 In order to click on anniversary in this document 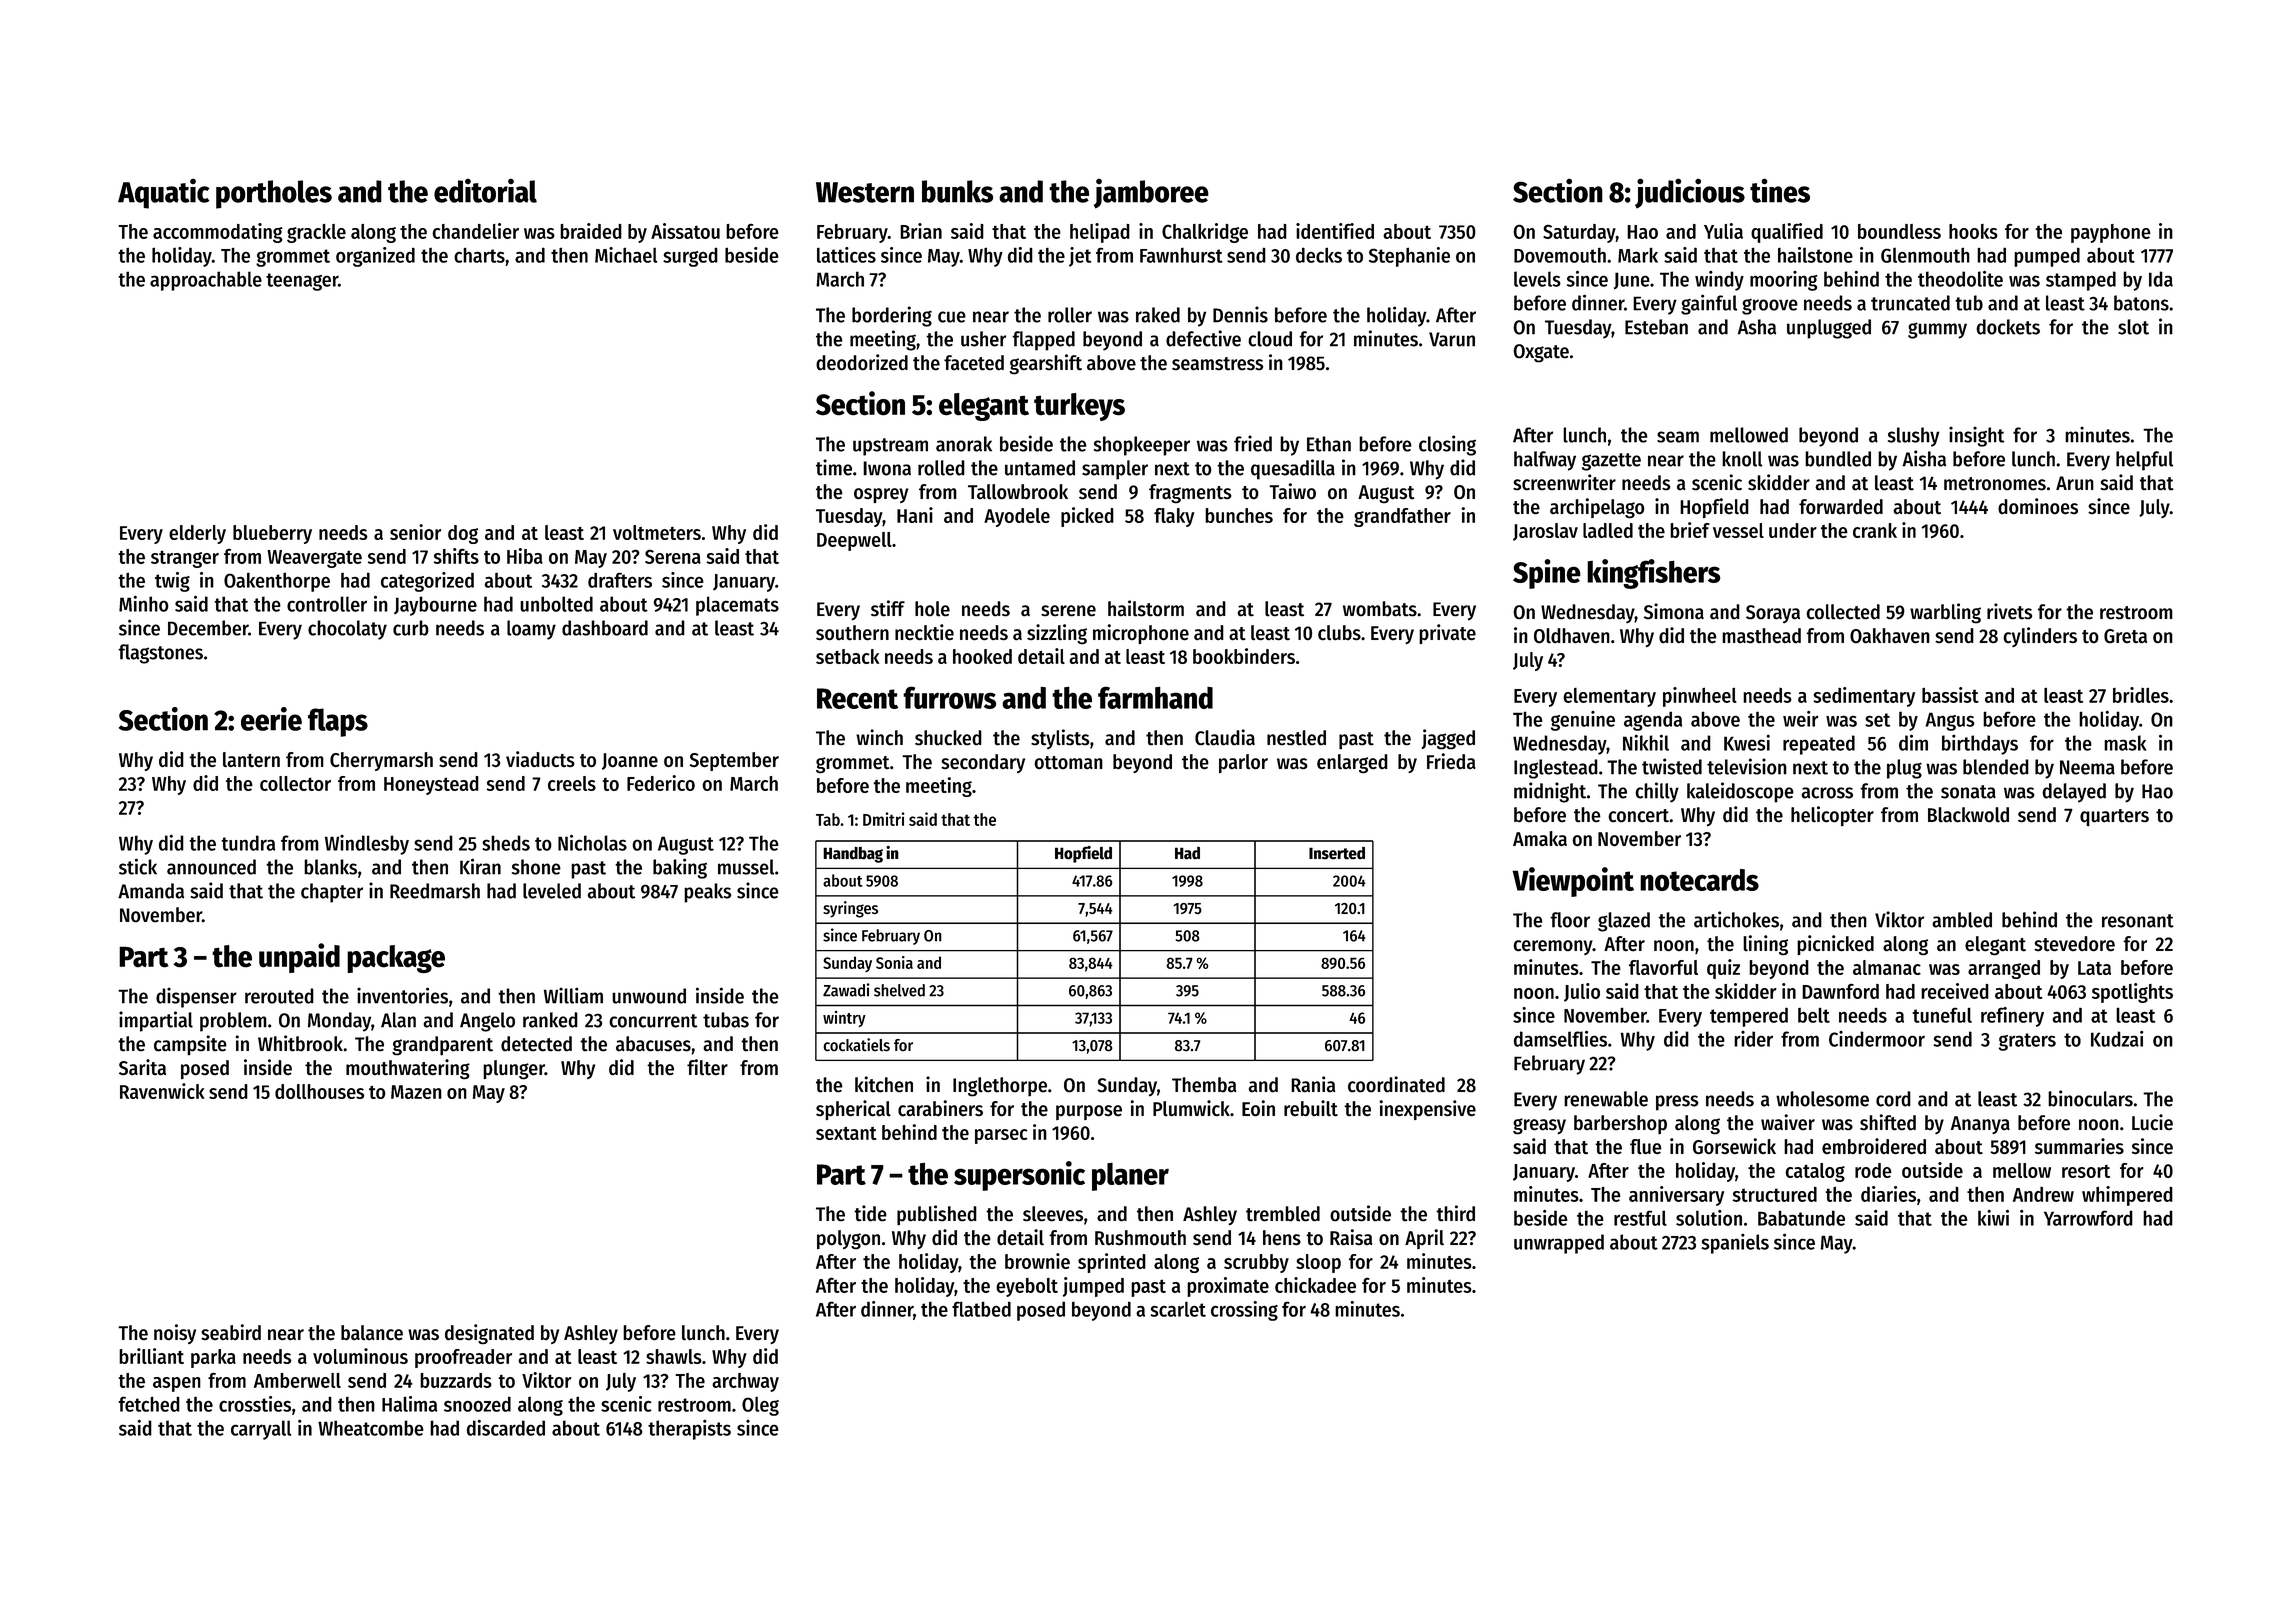, I will do `click(1676, 1196)`.
